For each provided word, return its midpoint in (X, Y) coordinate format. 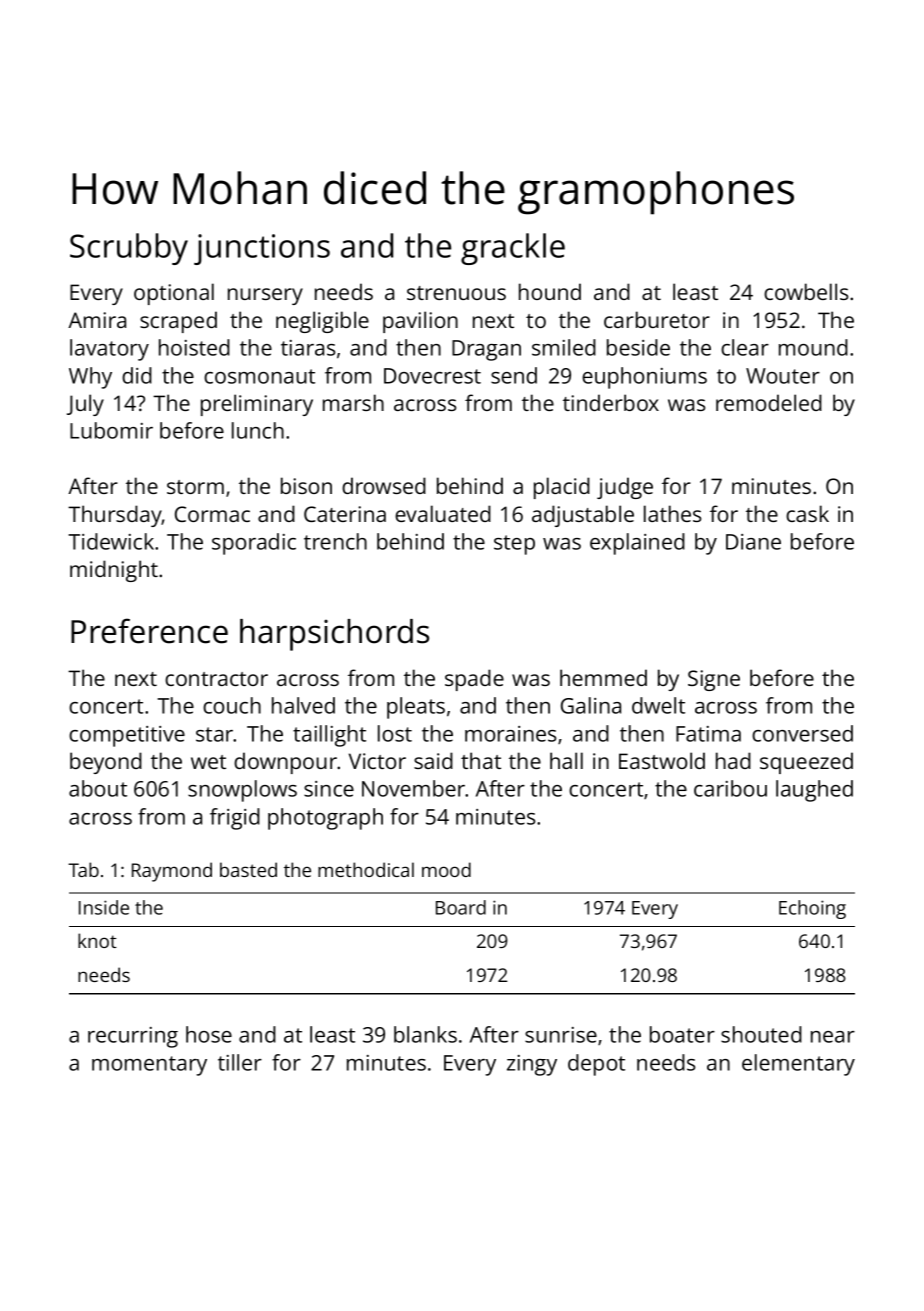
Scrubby (129, 249)
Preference (149, 631)
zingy (532, 1065)
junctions (262, 249)
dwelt (658, 705)
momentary (149, 1066)
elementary (798, 1065)
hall (566, 760)
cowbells (806, 291)
